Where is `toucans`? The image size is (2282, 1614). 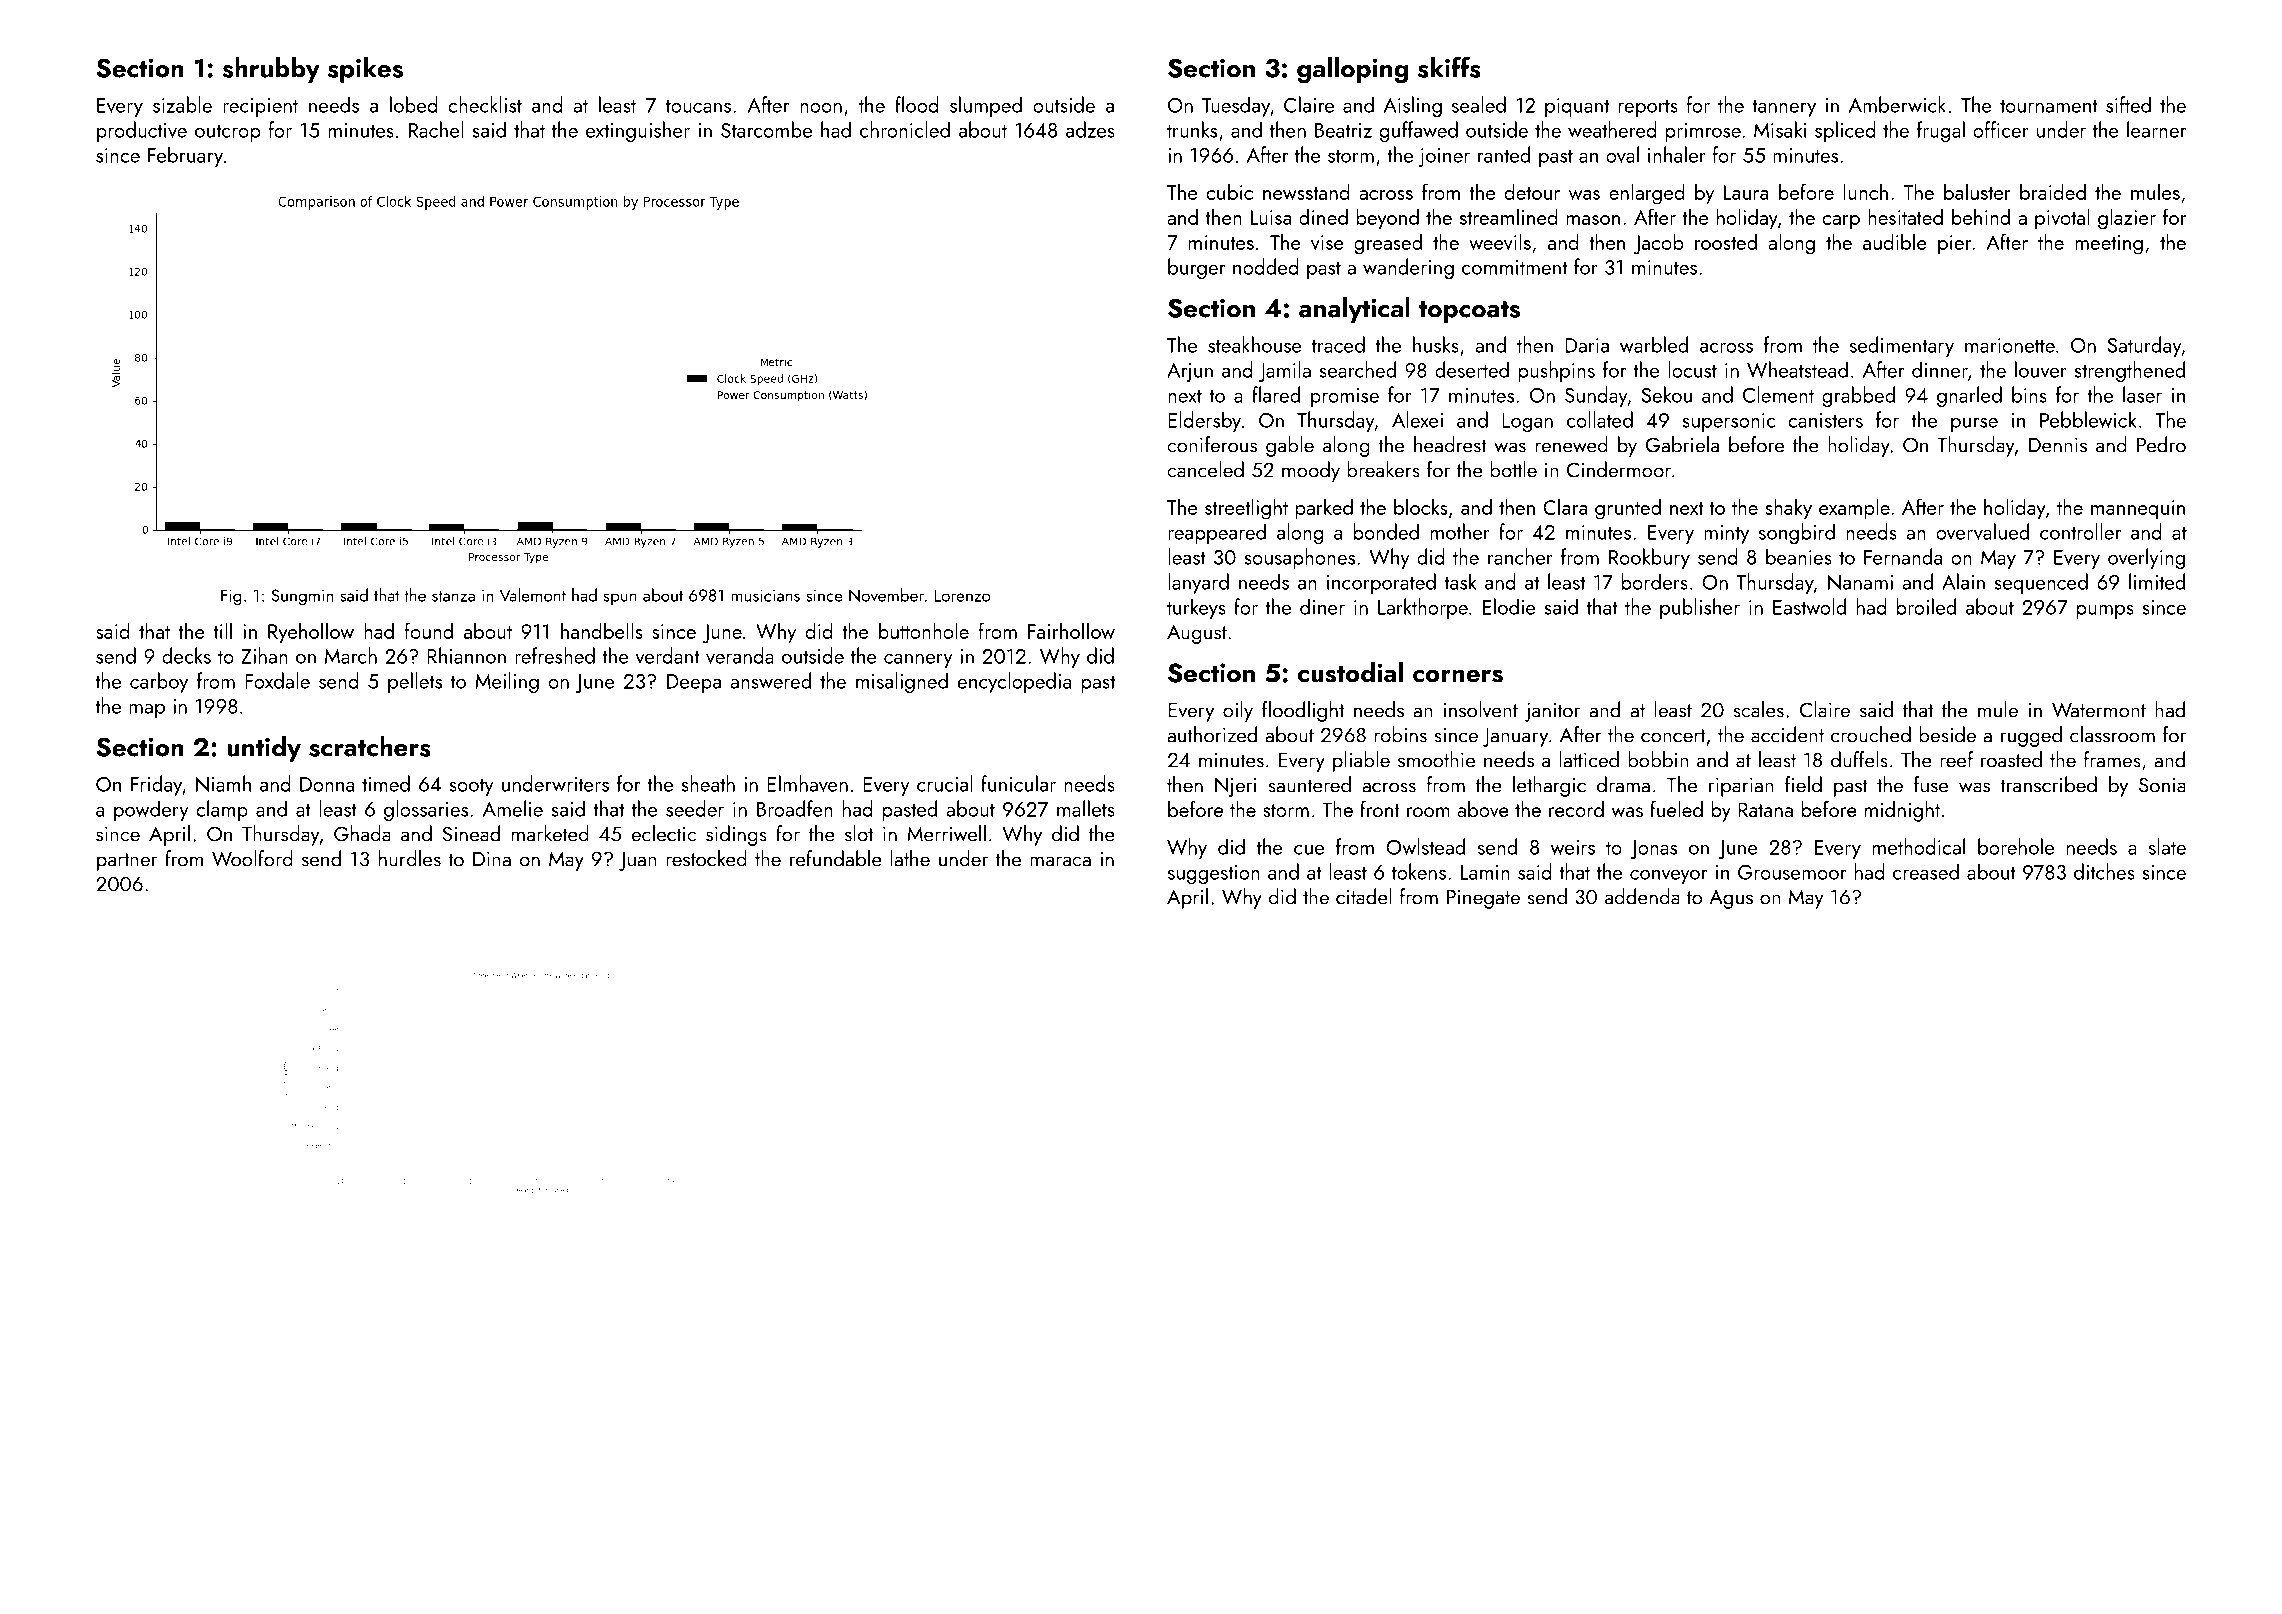
toucans is located at coordinates (698, 106).
